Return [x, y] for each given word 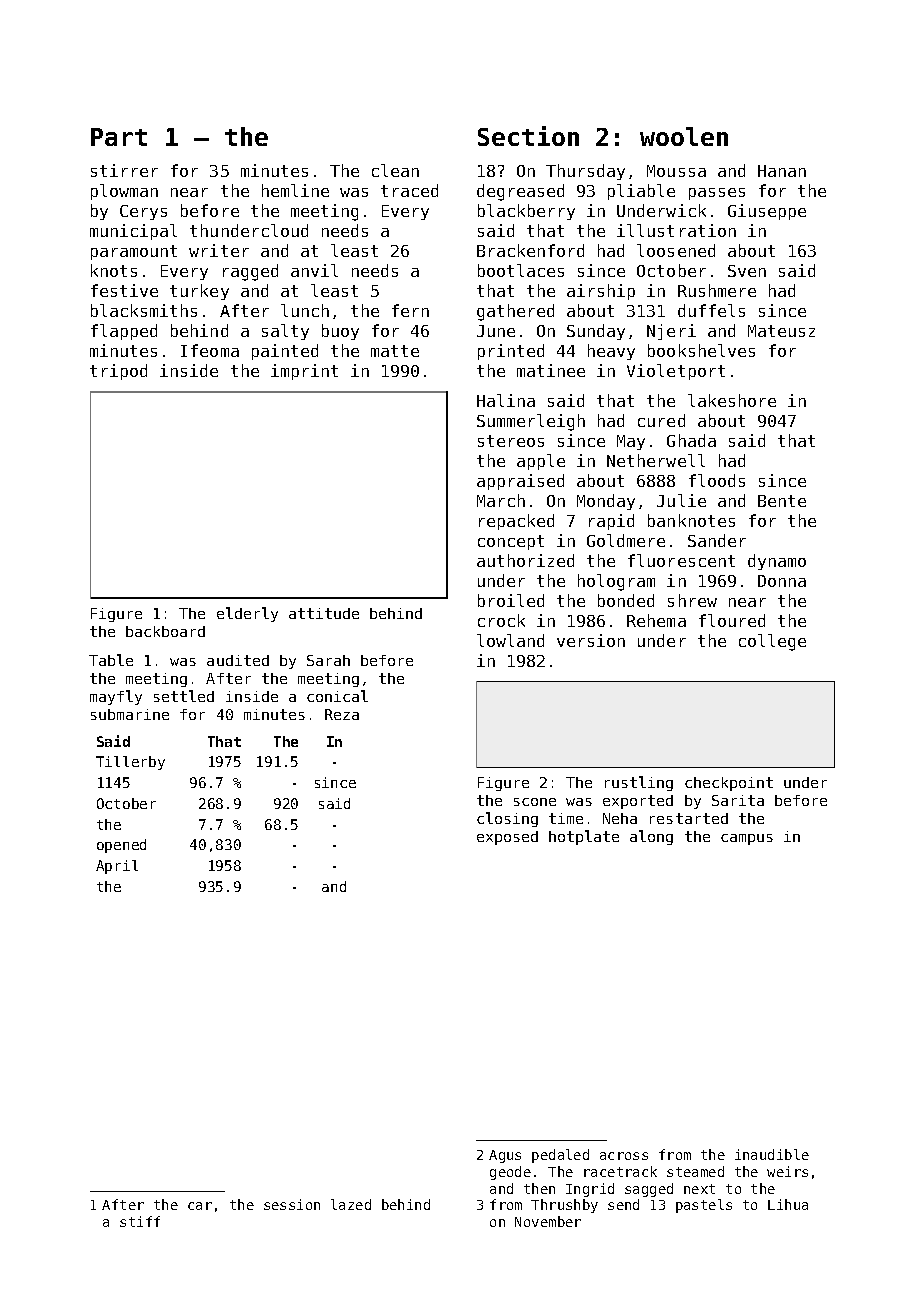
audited [238, 660]
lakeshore [732, 400]
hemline [295, 190]
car [200, 1206]
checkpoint [729, 784]
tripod [118, 372]
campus [747, 839]
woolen [684, 136]
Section [528, 136]
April [117, 867]
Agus [505, 1156]
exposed [507, 838]
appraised [520, 482]
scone [535, 802]
